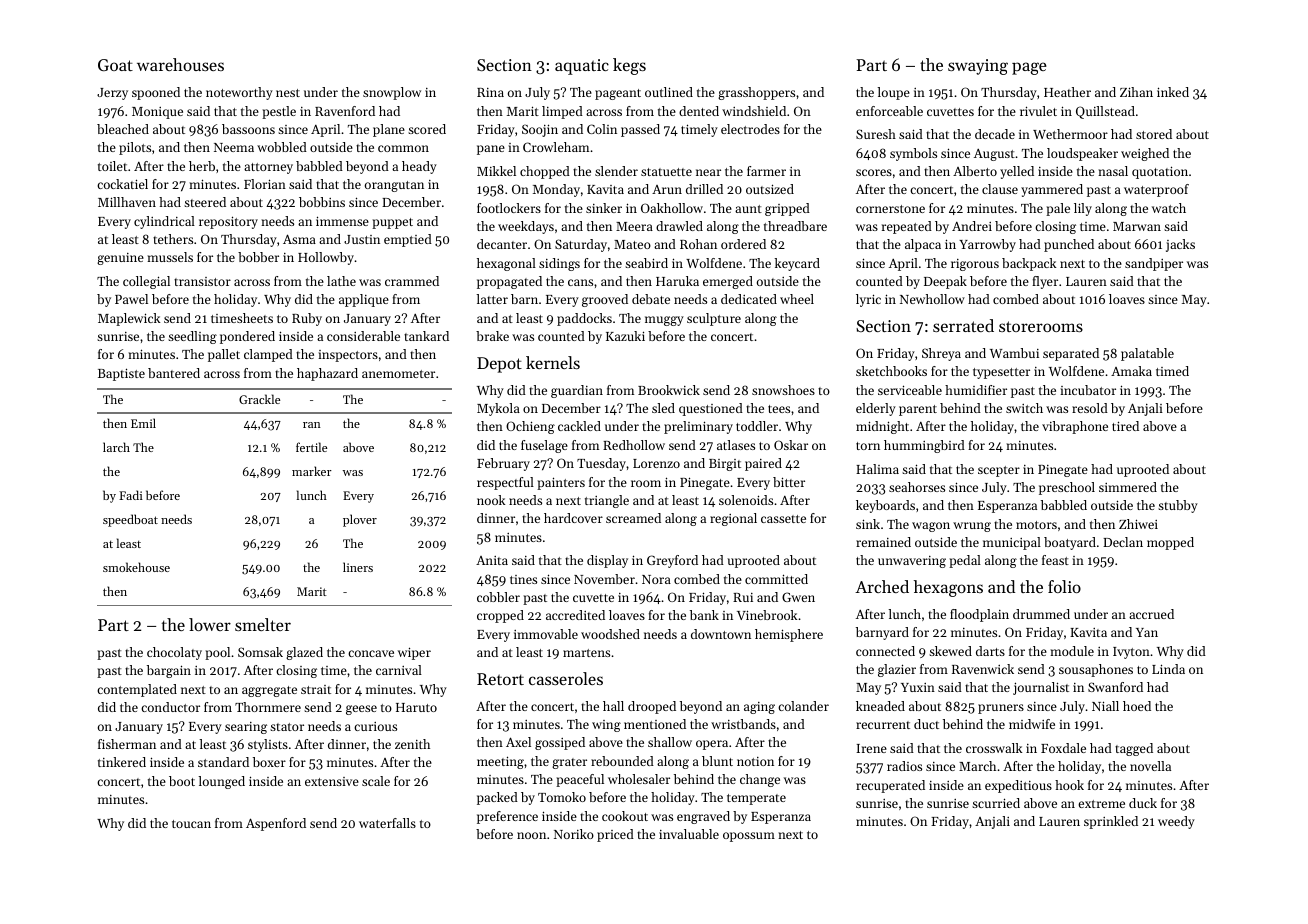 Image resolution: width=1308 pixels, height=924 pixels. What do you see at coordinates (332, 781) in the page?
I see `extensive` at bounding box center [332, 781].
